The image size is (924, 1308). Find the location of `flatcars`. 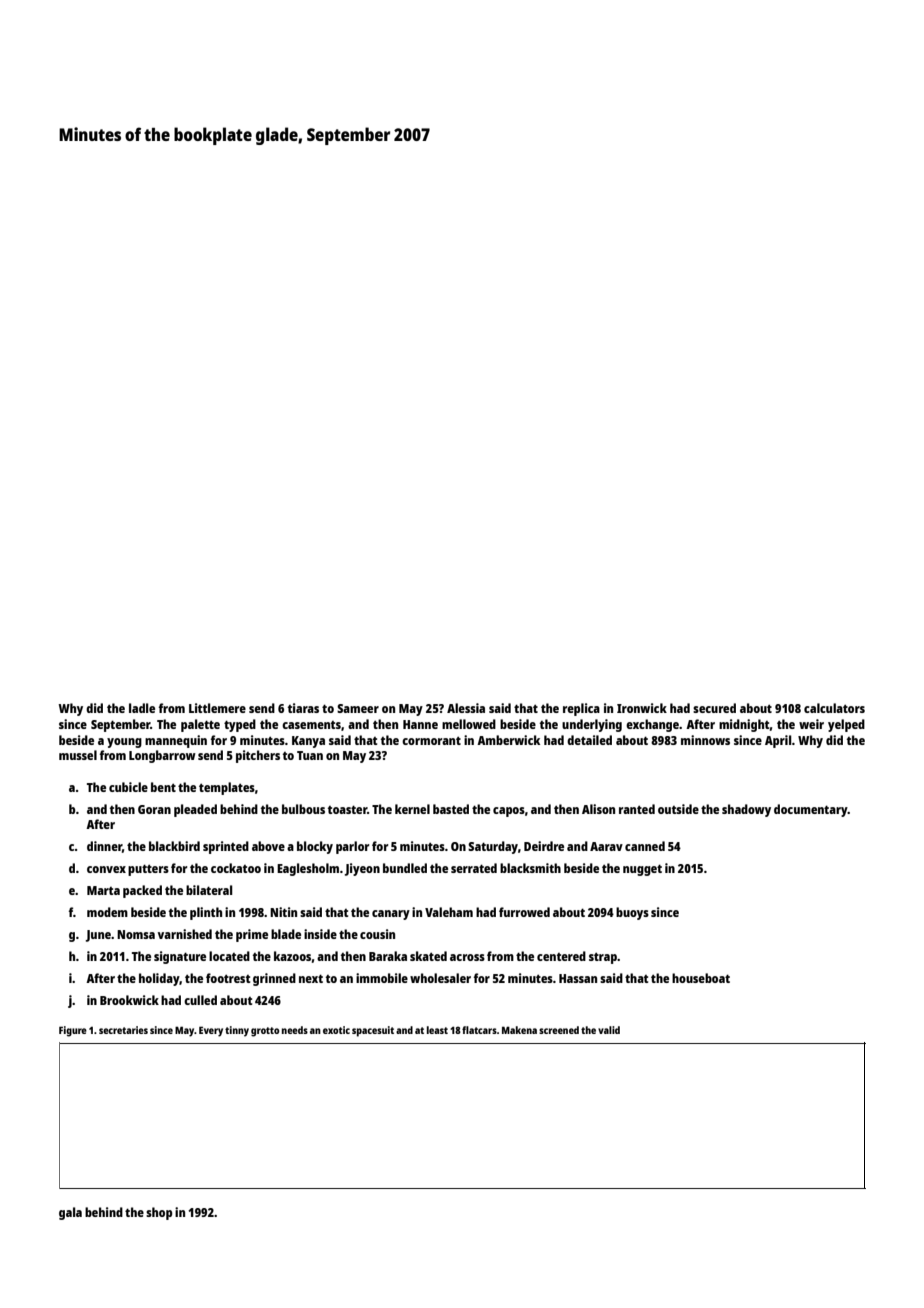

flatcars is located at coordinates (479, 1030).
